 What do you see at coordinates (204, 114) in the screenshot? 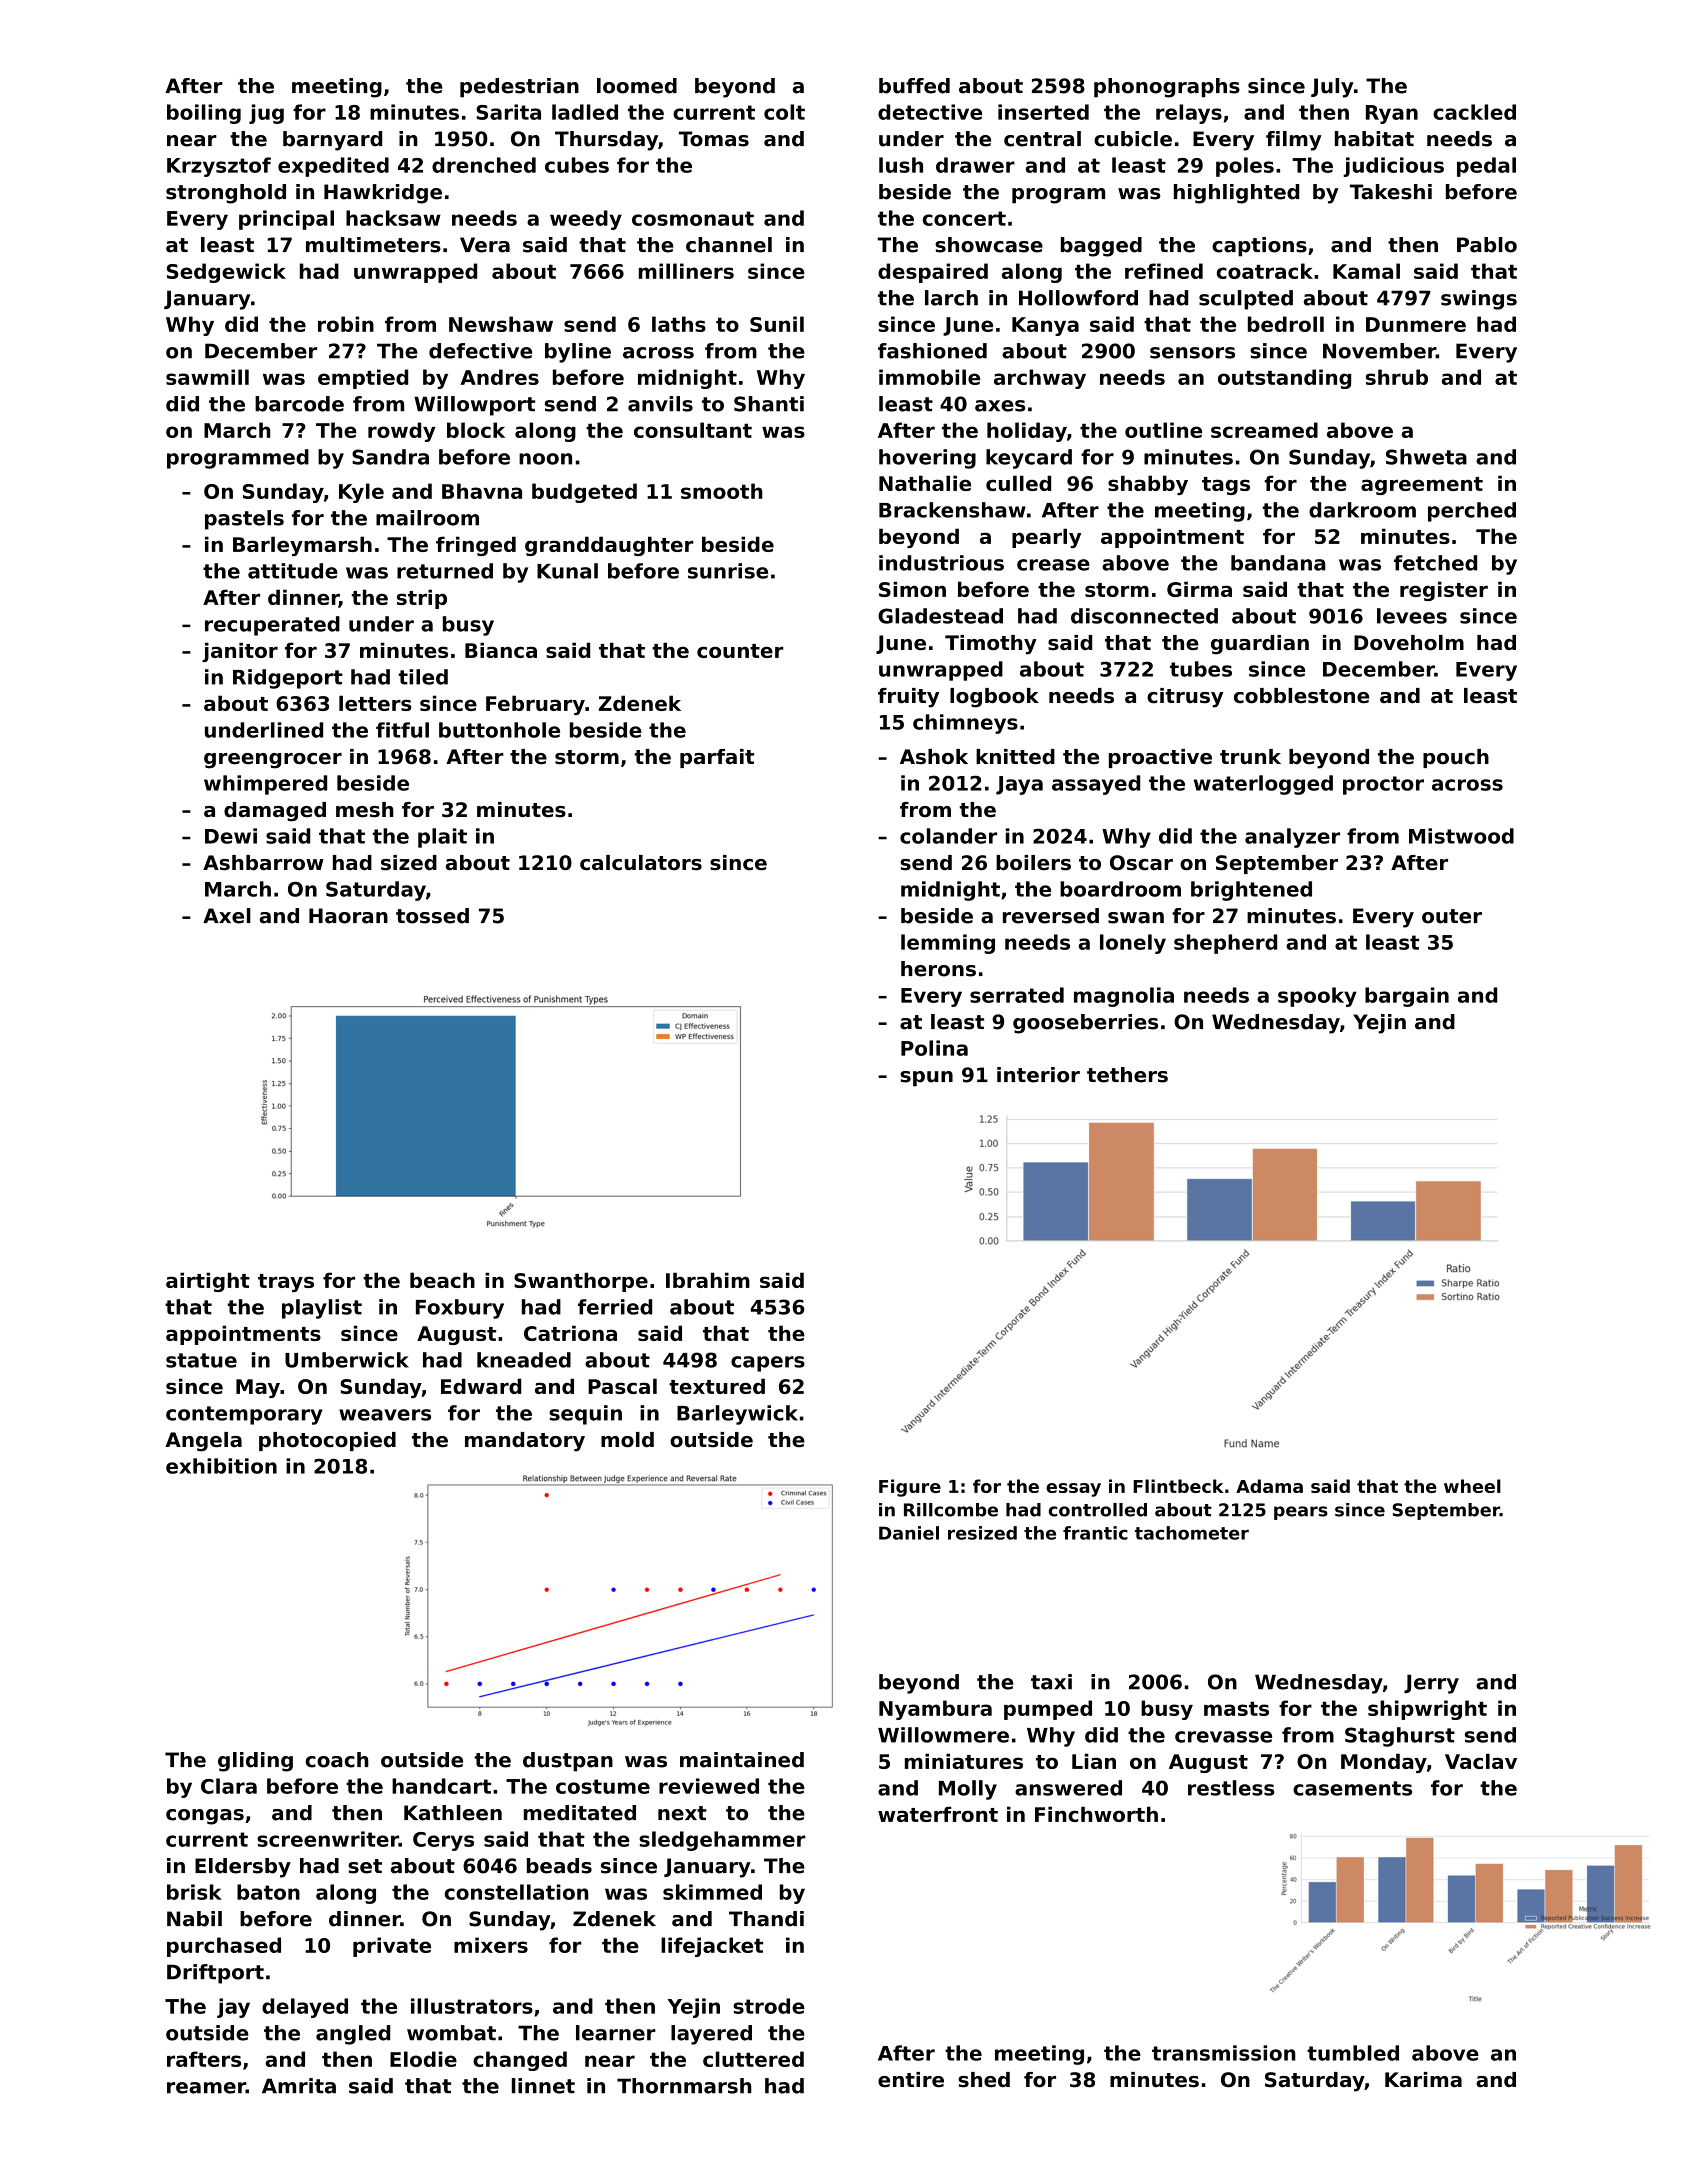
I see `boiling` at bounding box center [204, 114].
